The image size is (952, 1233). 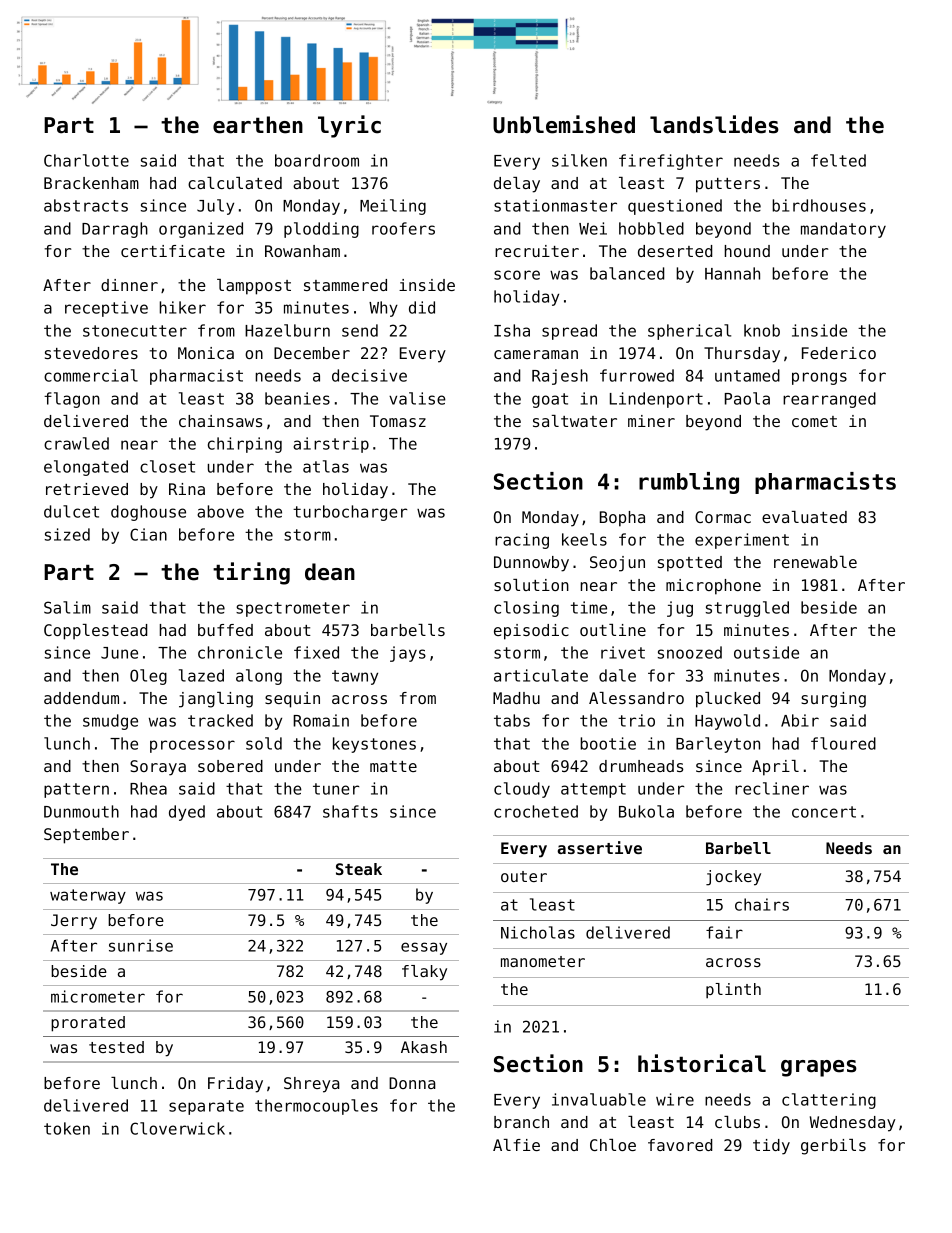 What do you see at coordinates (516, 1145) in the screenshot?
I see `Alfie` at bounding box center [516, 1145].
